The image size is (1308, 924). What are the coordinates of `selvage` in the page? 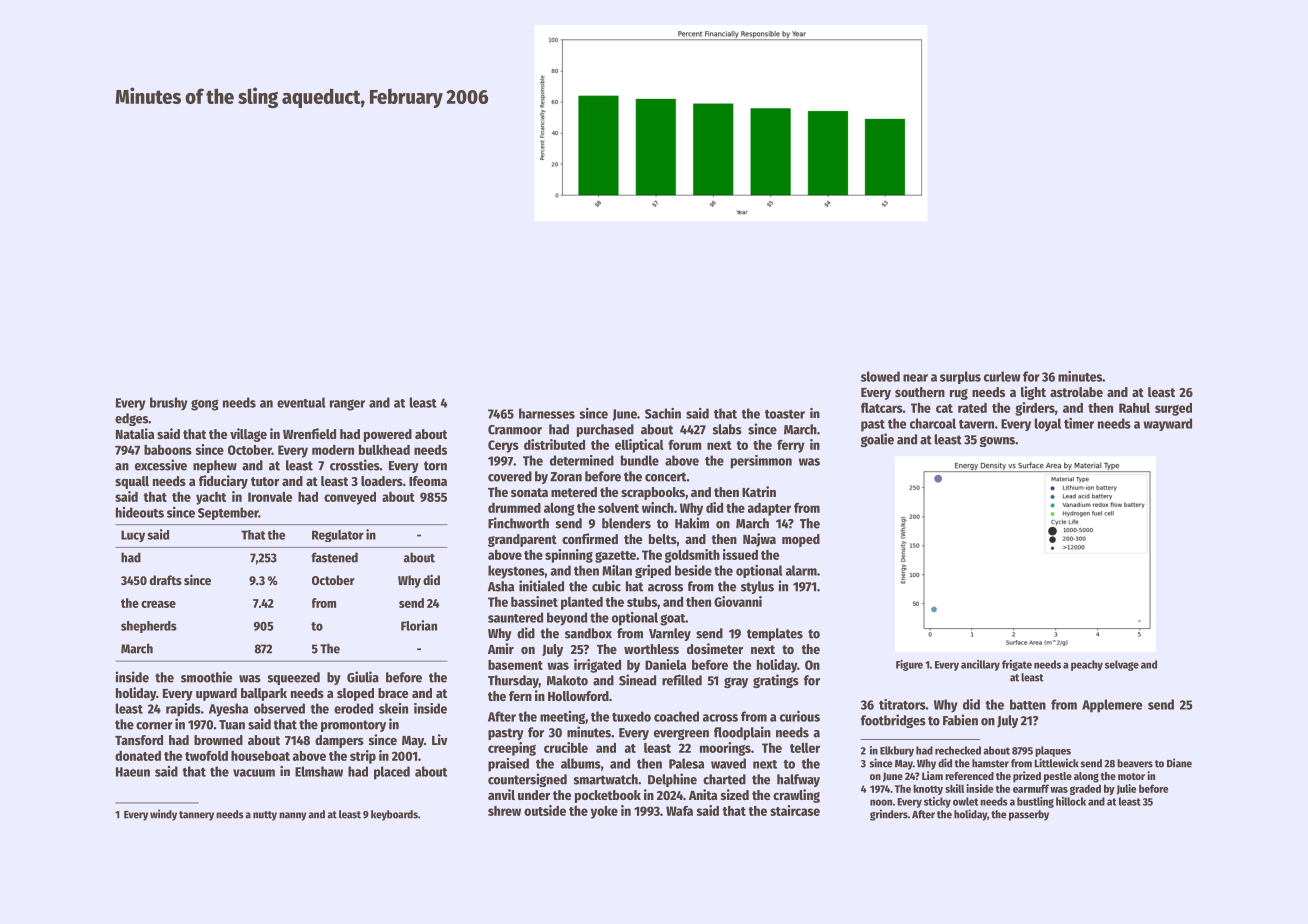 It's located at (1122, 665).
